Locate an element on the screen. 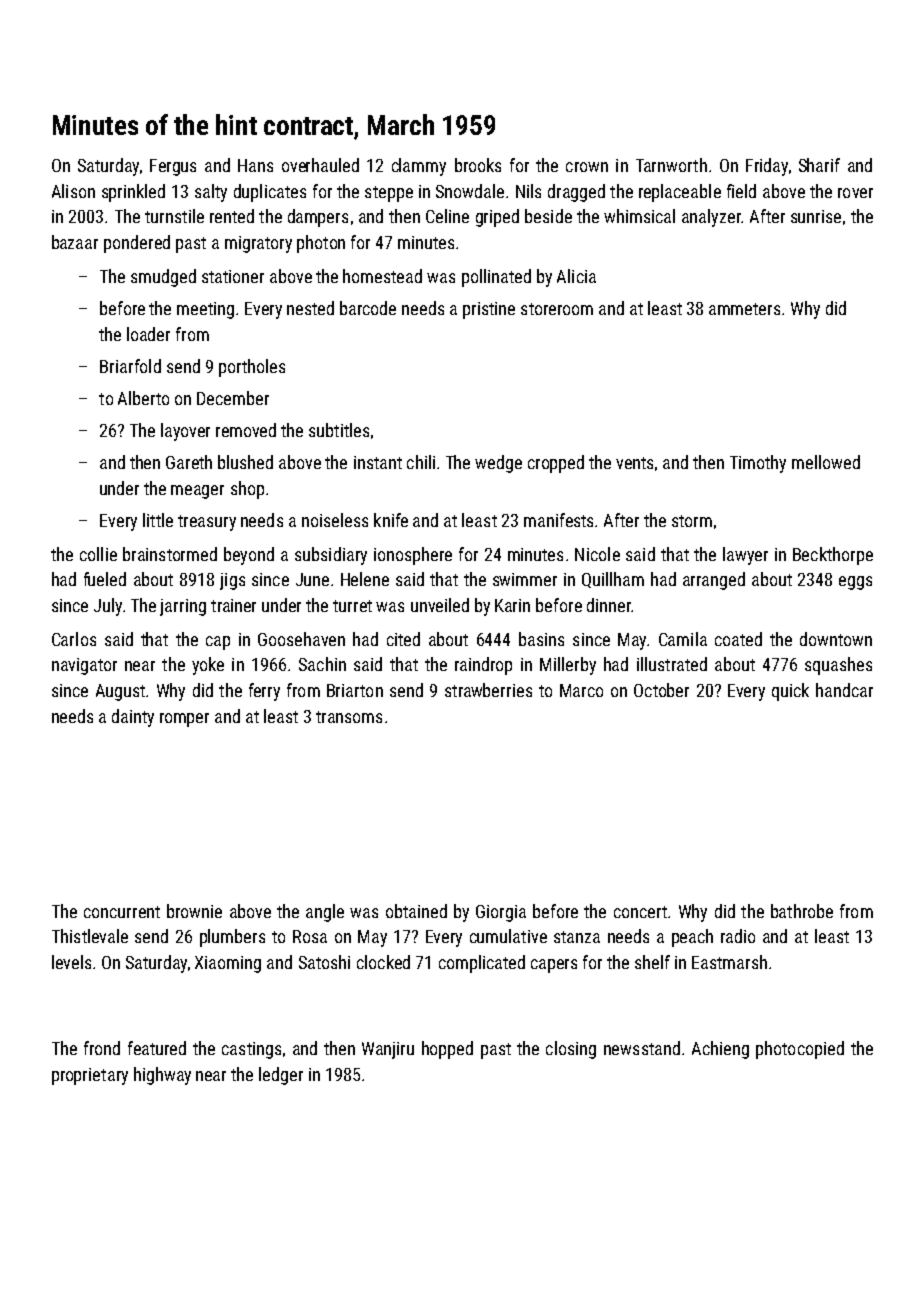 The width and height of the screenshot is (924, 1308). highway is located at coordinates (162, 1076).
